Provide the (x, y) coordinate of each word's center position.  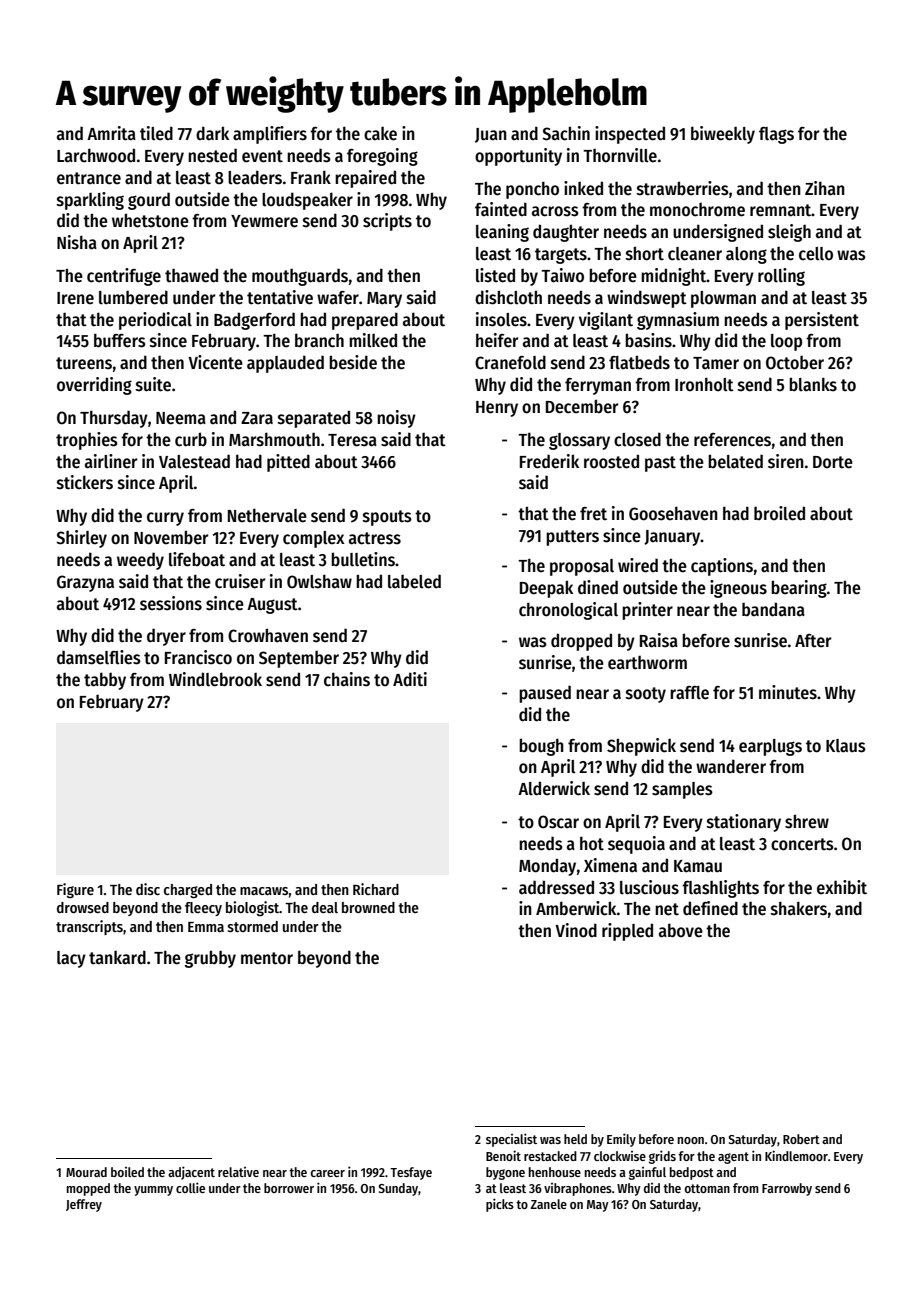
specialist (511, 1140)
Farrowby (787, 1189)
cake (380, 134)
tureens (84, 363)
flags (776, 135)
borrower (289, 1188)
